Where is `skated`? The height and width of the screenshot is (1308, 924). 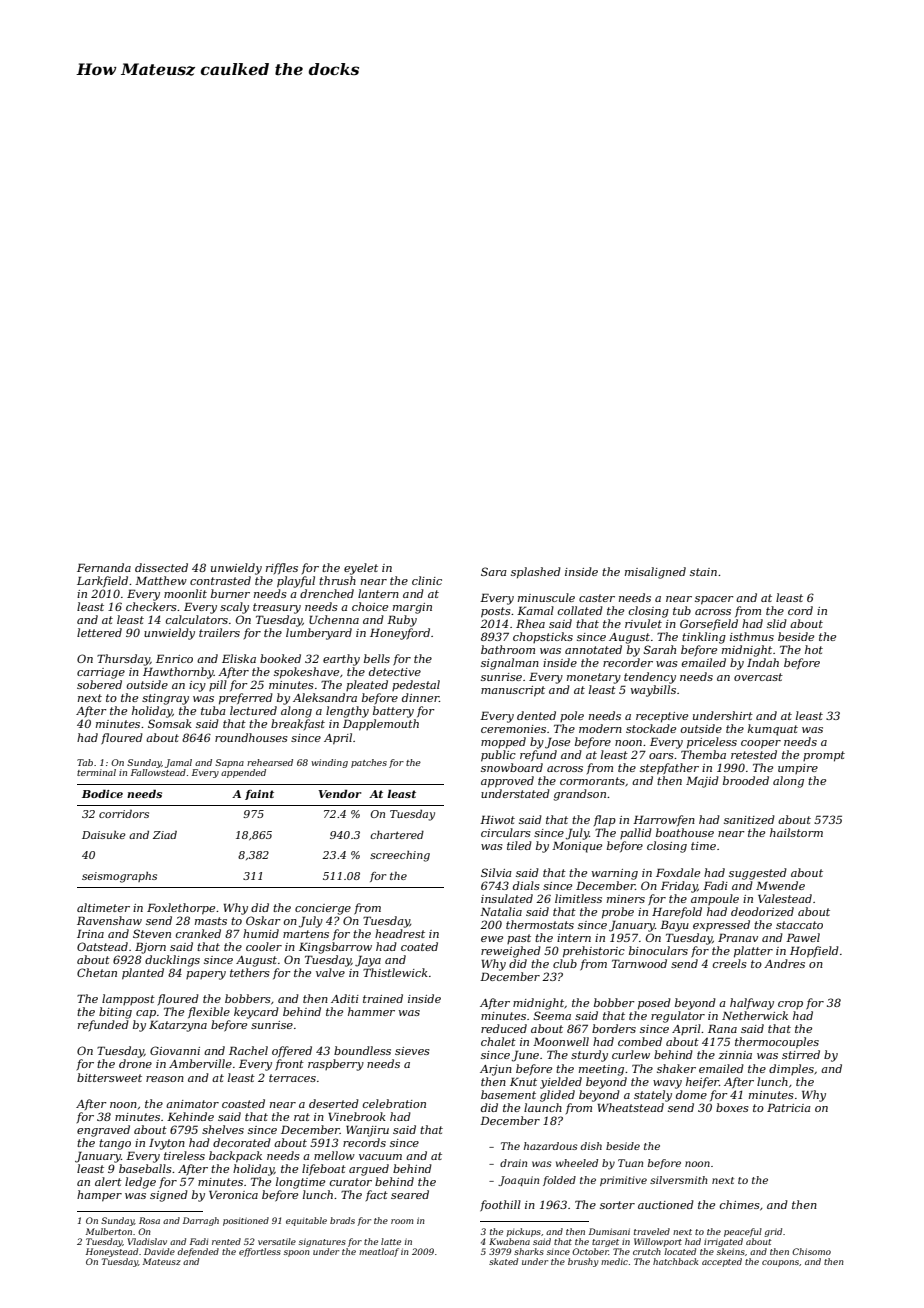 skated is located at coordinates (503, 1261).
